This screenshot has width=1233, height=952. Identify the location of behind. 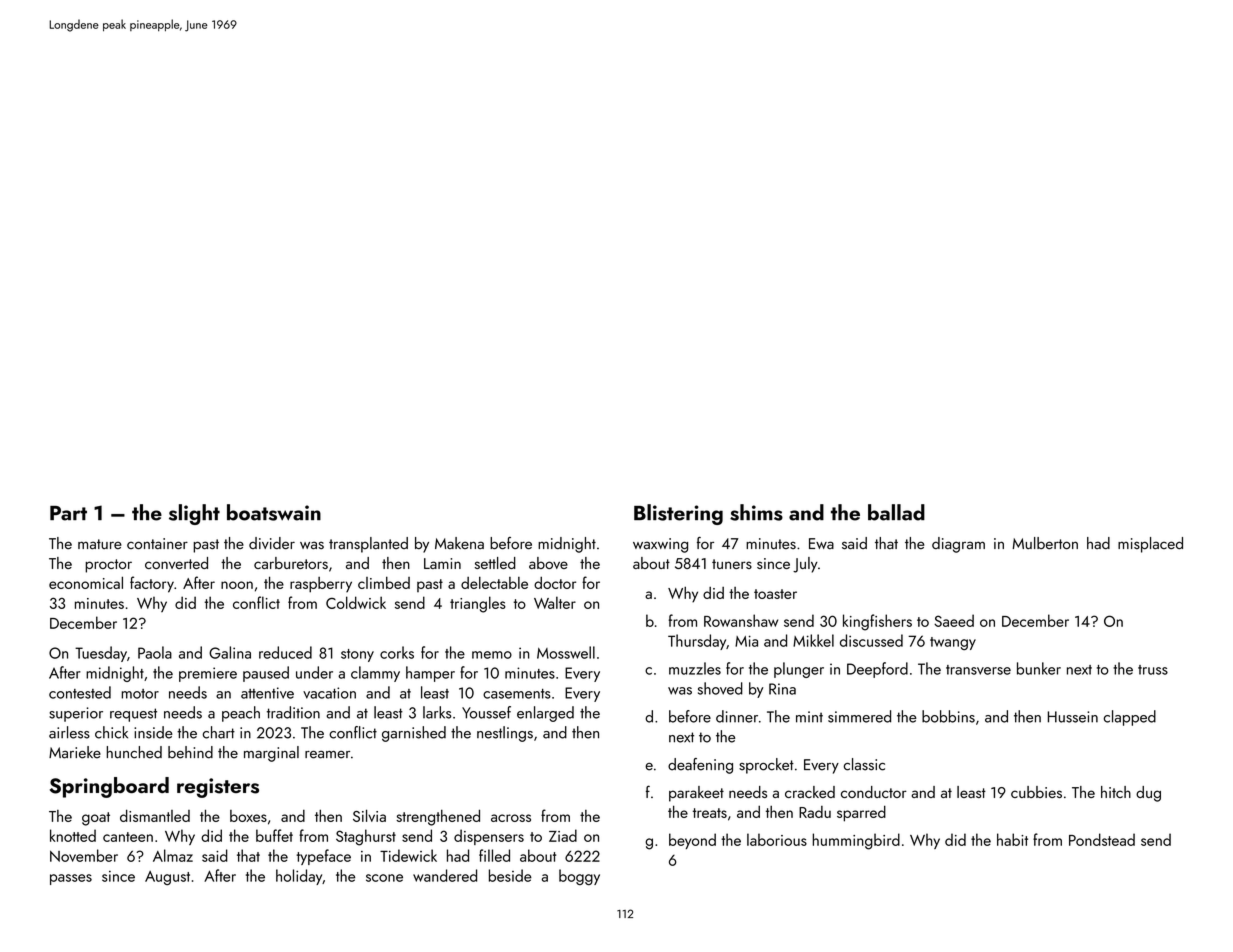
(190, 752).
